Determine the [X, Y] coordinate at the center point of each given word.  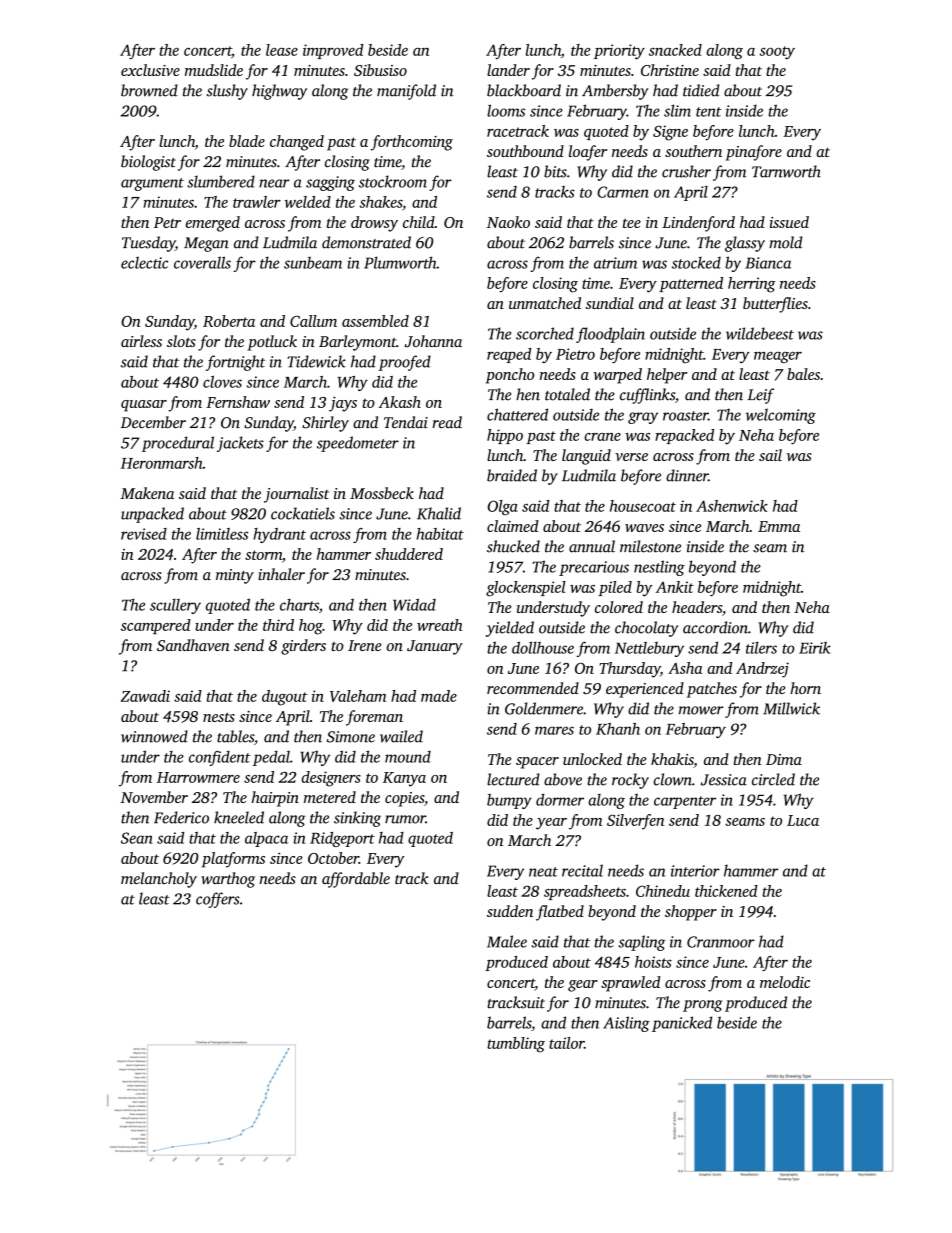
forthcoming [412, 143]
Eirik [815, 648]
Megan [206, 244]
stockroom [393, 181]
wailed [401, 736]
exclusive [150, 70]
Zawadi [145, 696]
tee [632, 223]
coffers [218, 900]
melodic [785, 982]
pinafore [754, 153]
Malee [507, 941]
